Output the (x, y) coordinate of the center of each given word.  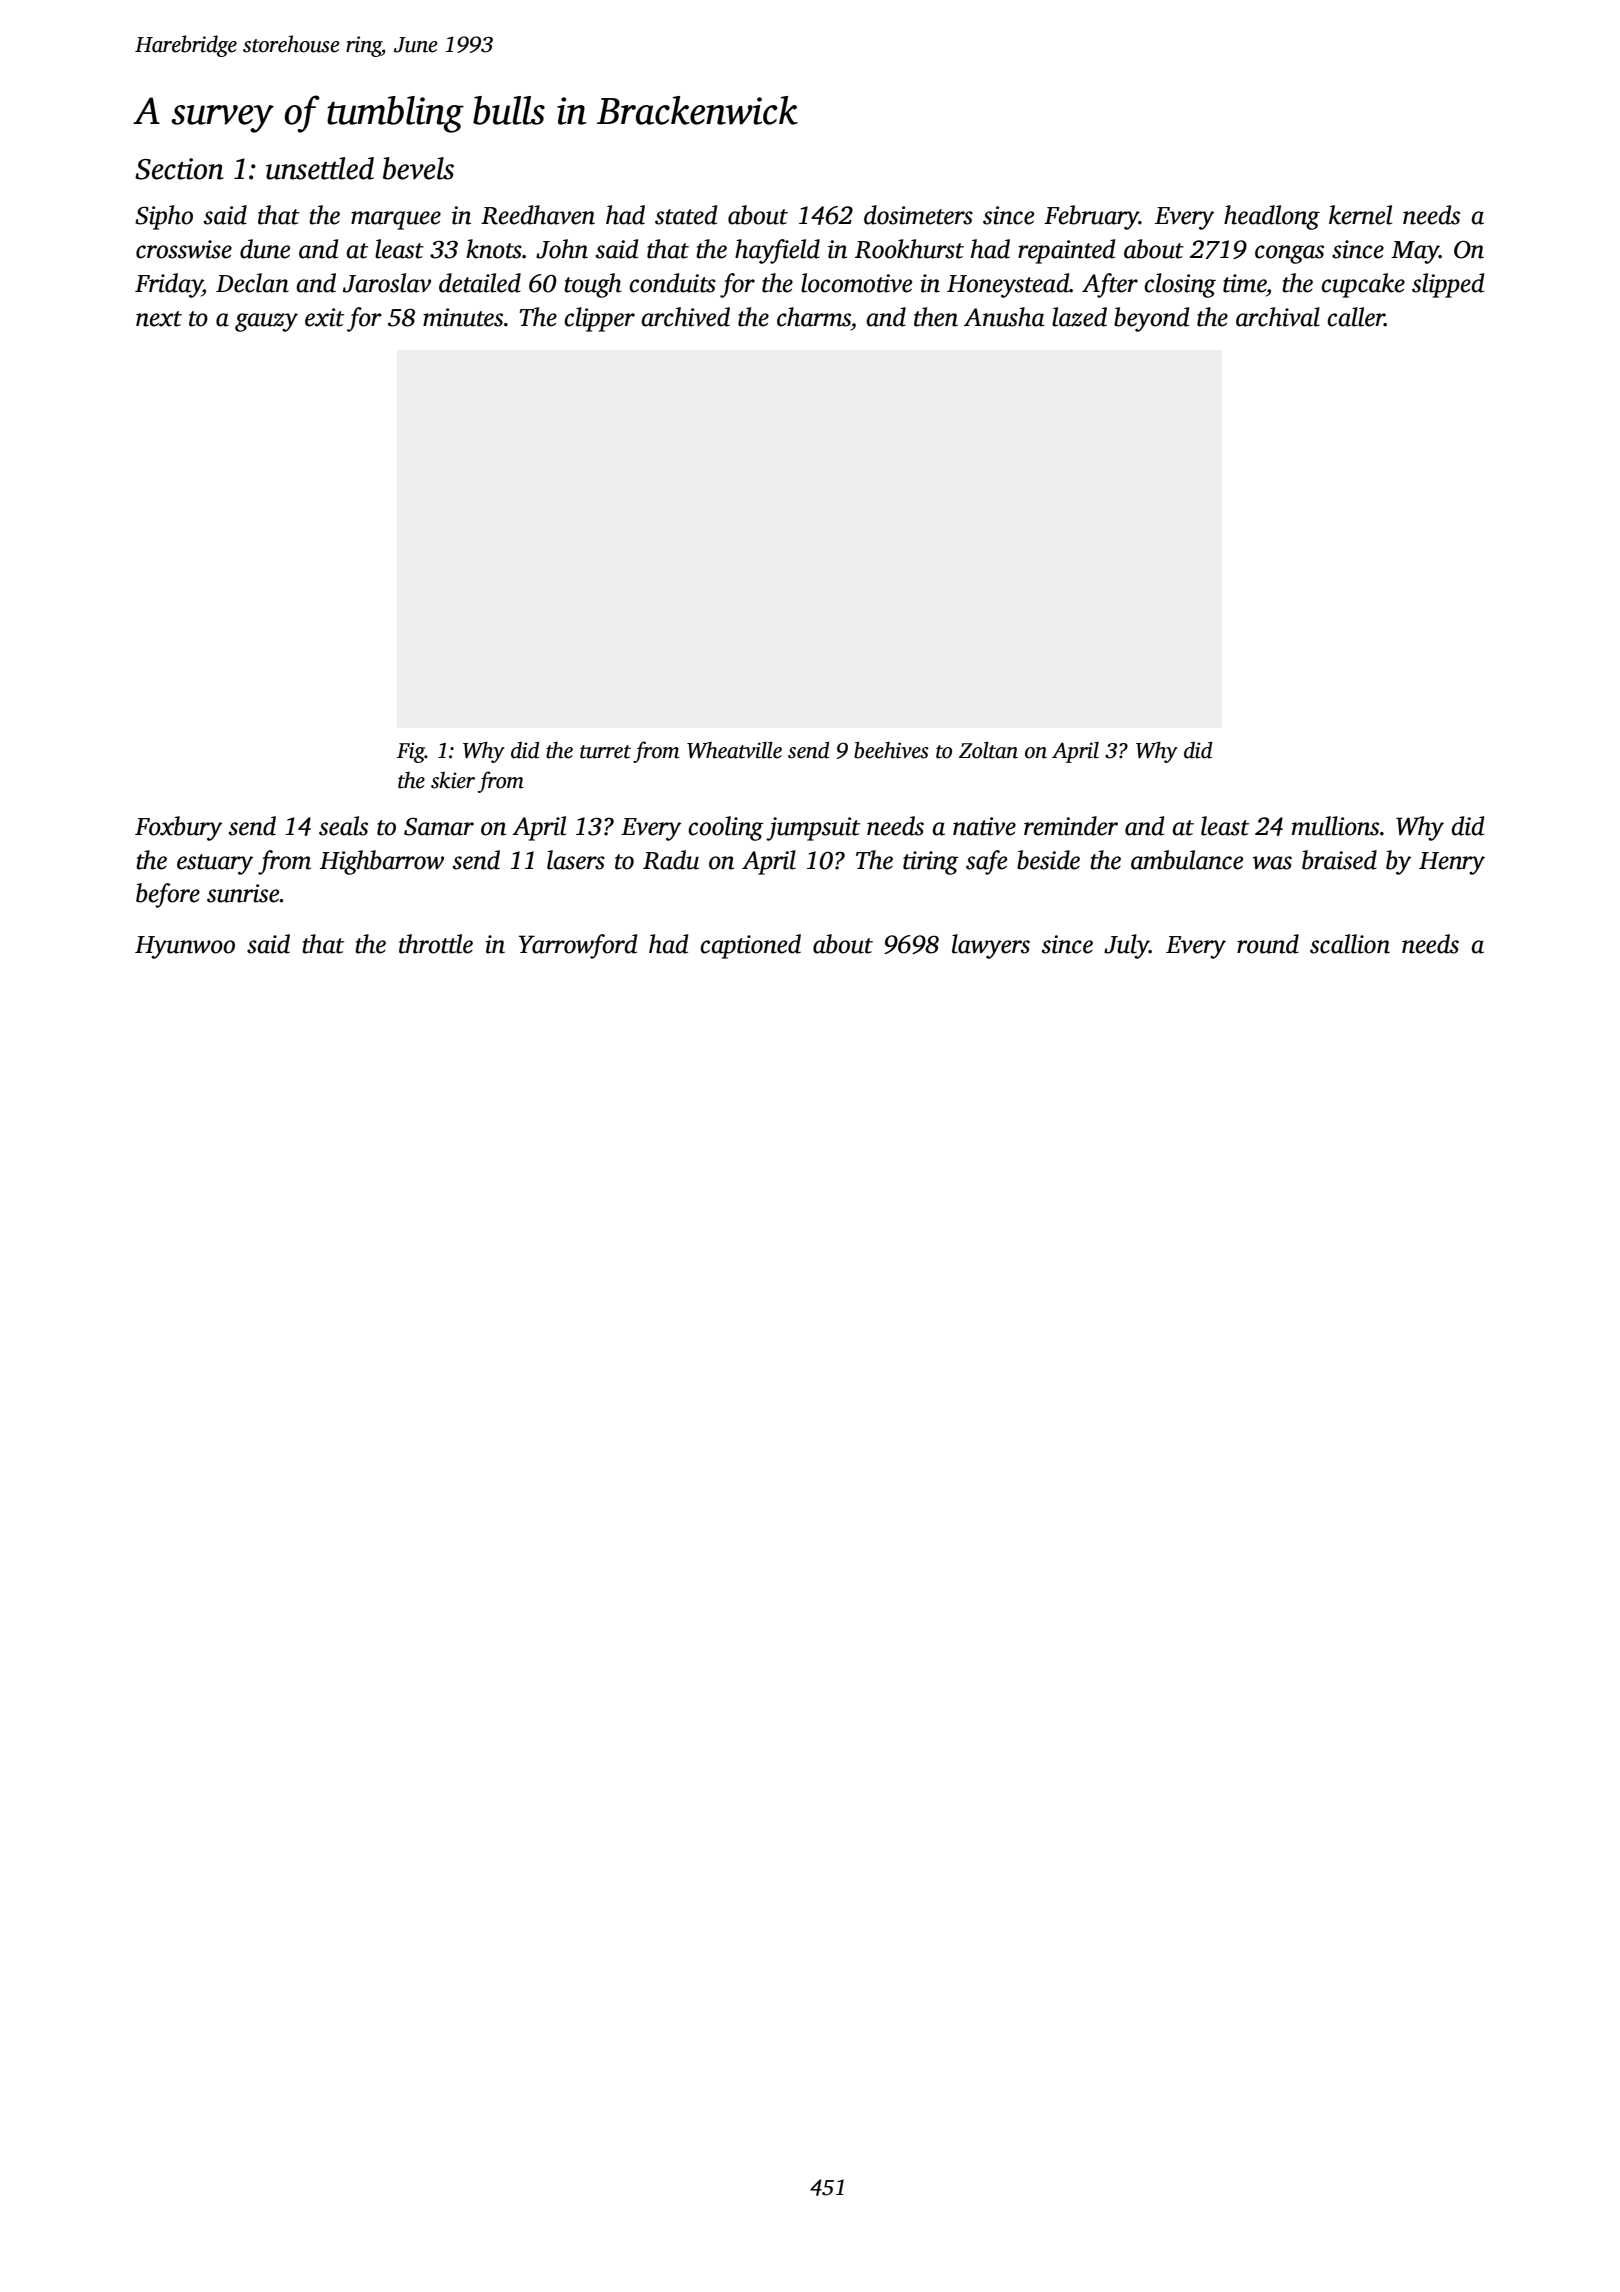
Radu (671, 860)
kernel (1360, 215)
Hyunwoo (185, 947)
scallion (1350, 944)
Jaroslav (387, 283)
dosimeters (918, 215)
